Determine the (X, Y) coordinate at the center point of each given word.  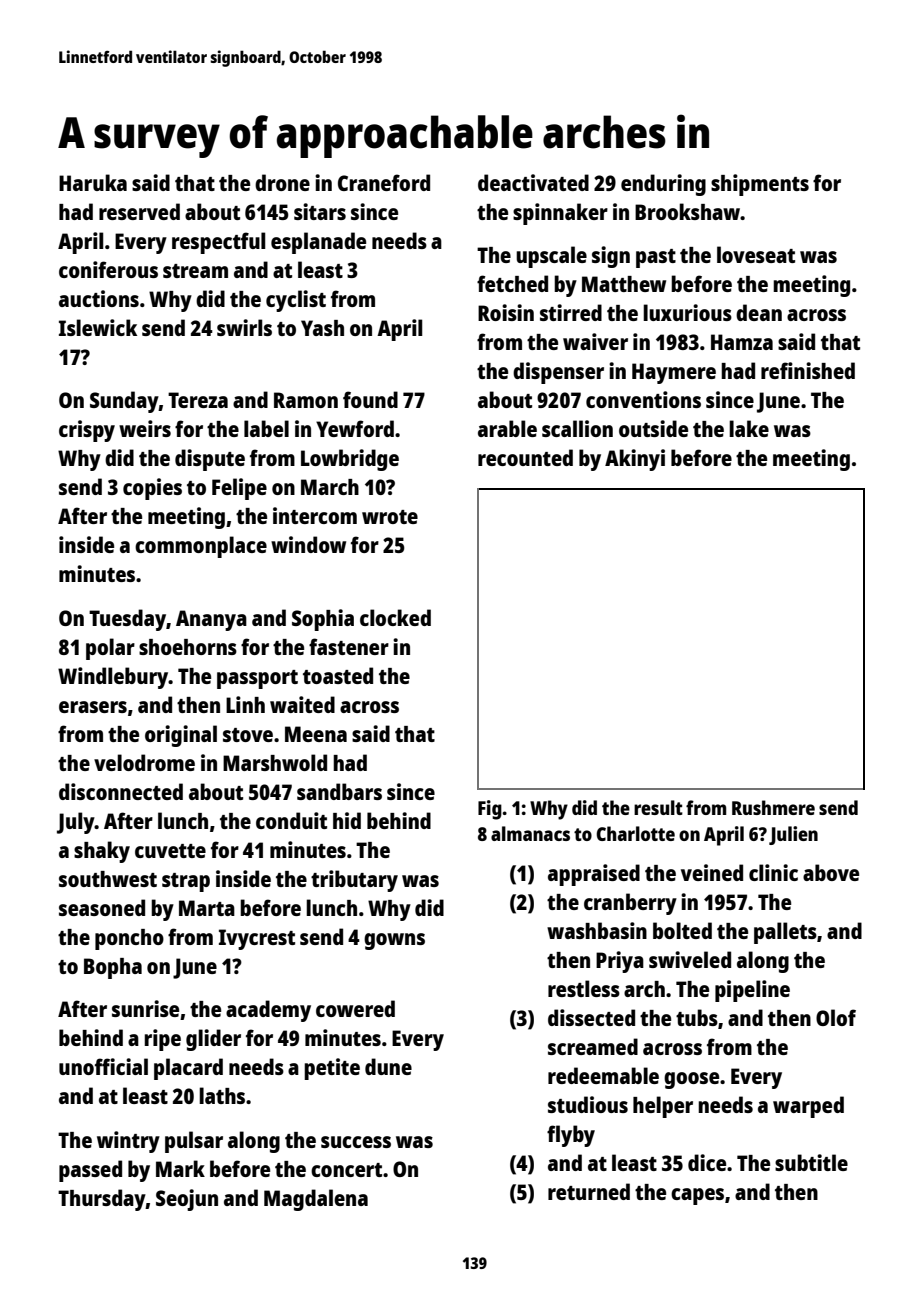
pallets (785, 933)
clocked (395, 617)
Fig (490, 810)
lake (749, 428)
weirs (145, 428)
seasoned (102, 907)
